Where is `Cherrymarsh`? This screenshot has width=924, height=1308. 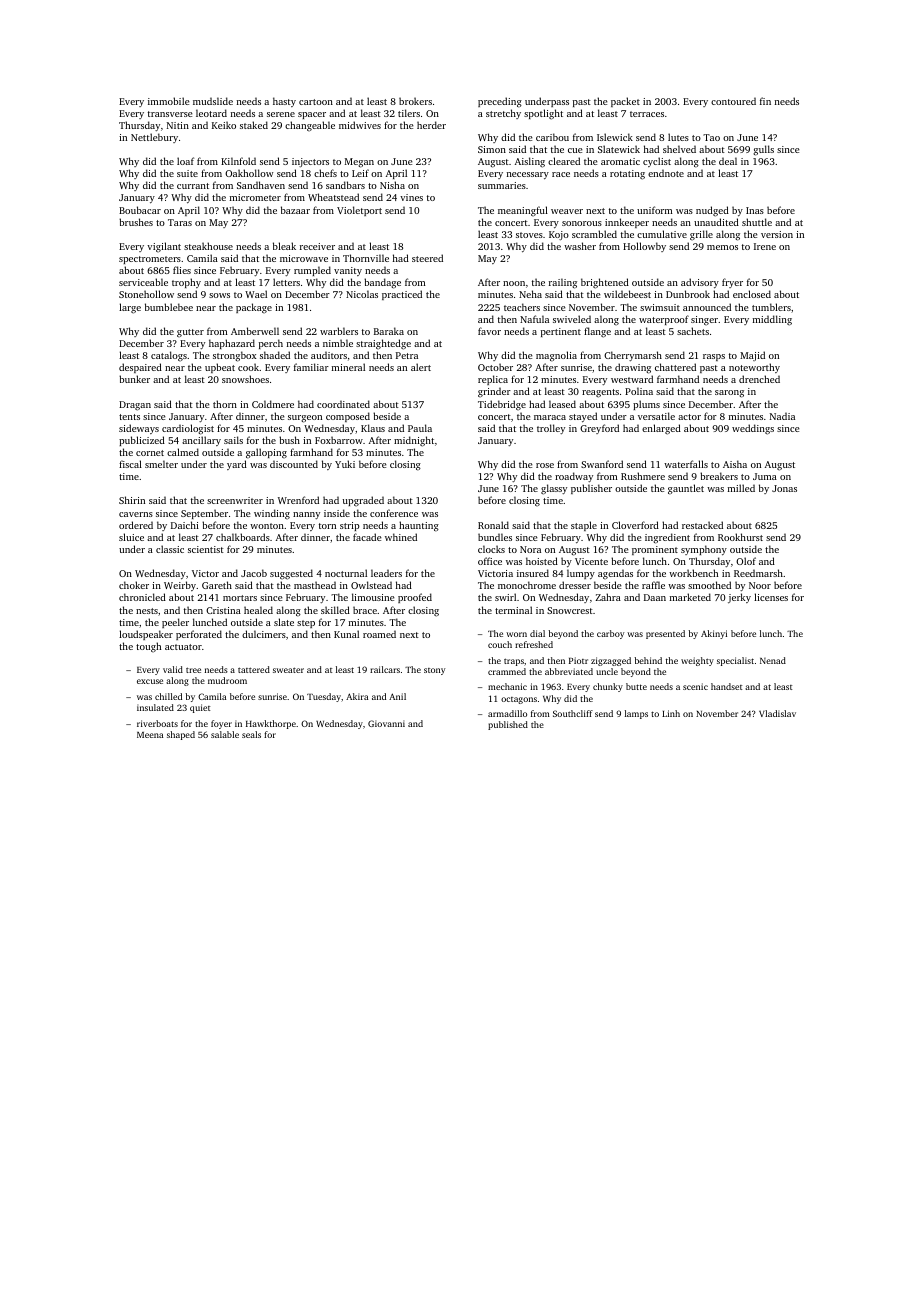
Cherrymarsh is located at coordinates (633, 356).
